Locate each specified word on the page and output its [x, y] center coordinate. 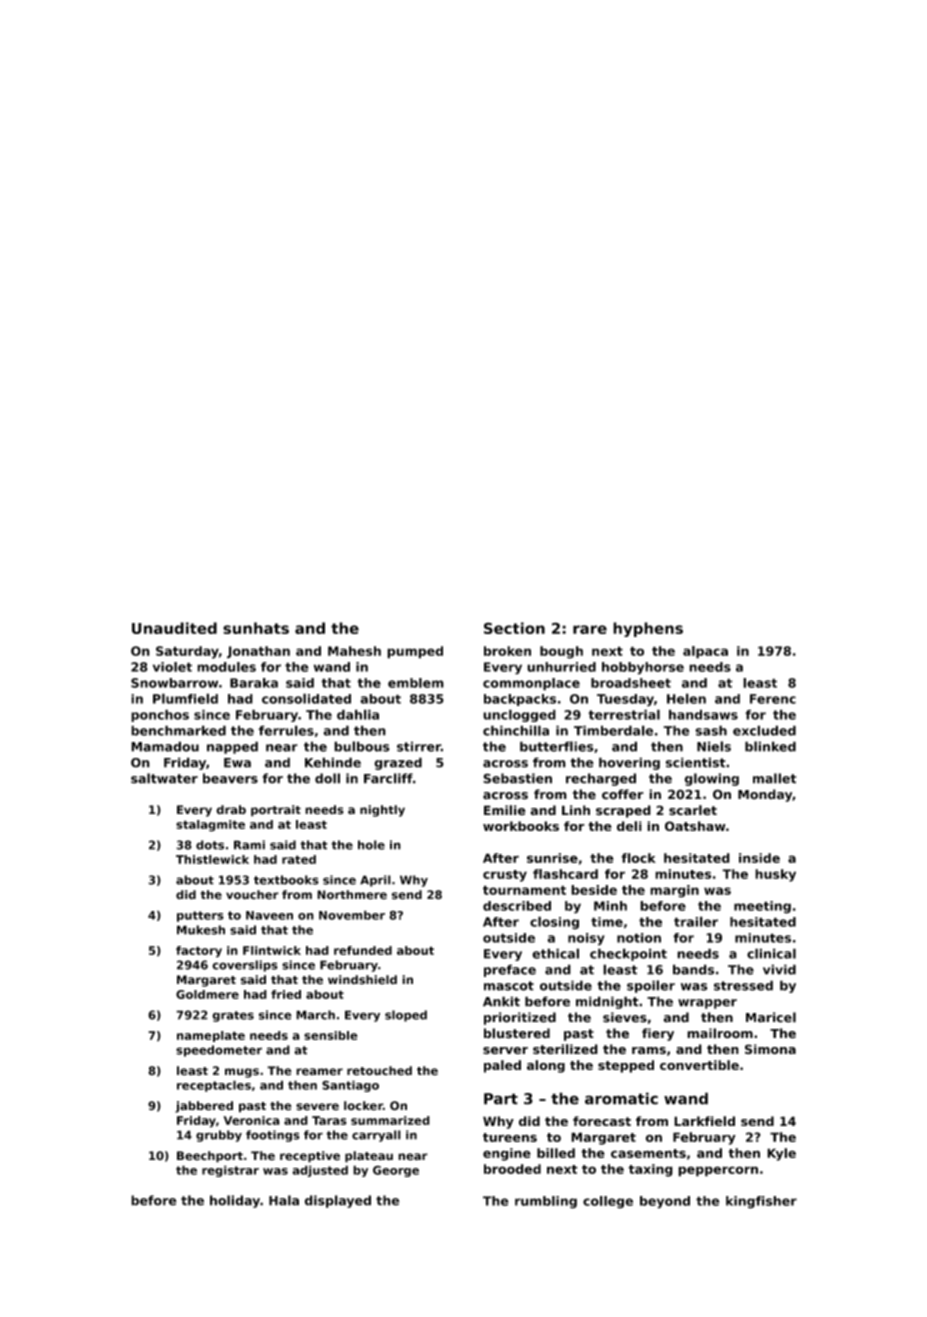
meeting [762, 907]
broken [507, 651]
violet [172, 667]
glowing [711, 779]
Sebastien [517, 778]
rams [649, 1051]
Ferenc [773, 699]
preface [510, 970]
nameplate [211, 1036]
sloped [406, 1016]
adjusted [320, 1171]
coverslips [245, 966]
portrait [276, 811]
